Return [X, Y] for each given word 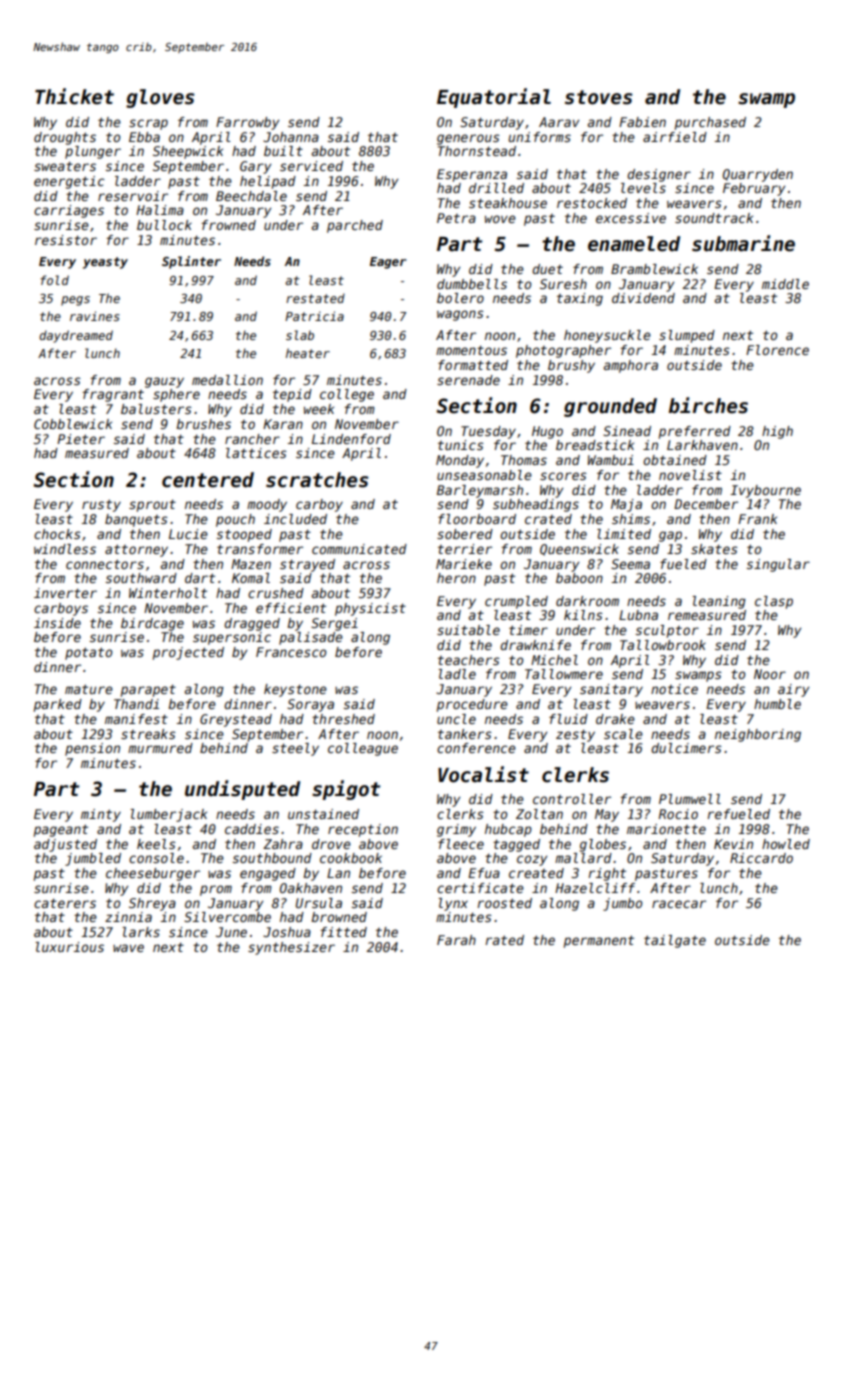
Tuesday [488, 432]
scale [623, 734]
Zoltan [539, 814]
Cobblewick [73, 424]
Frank [757, 519]
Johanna [291, 137]
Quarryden [758, 175]
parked [58, 705]
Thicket [74, 96]
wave [128, 948]
